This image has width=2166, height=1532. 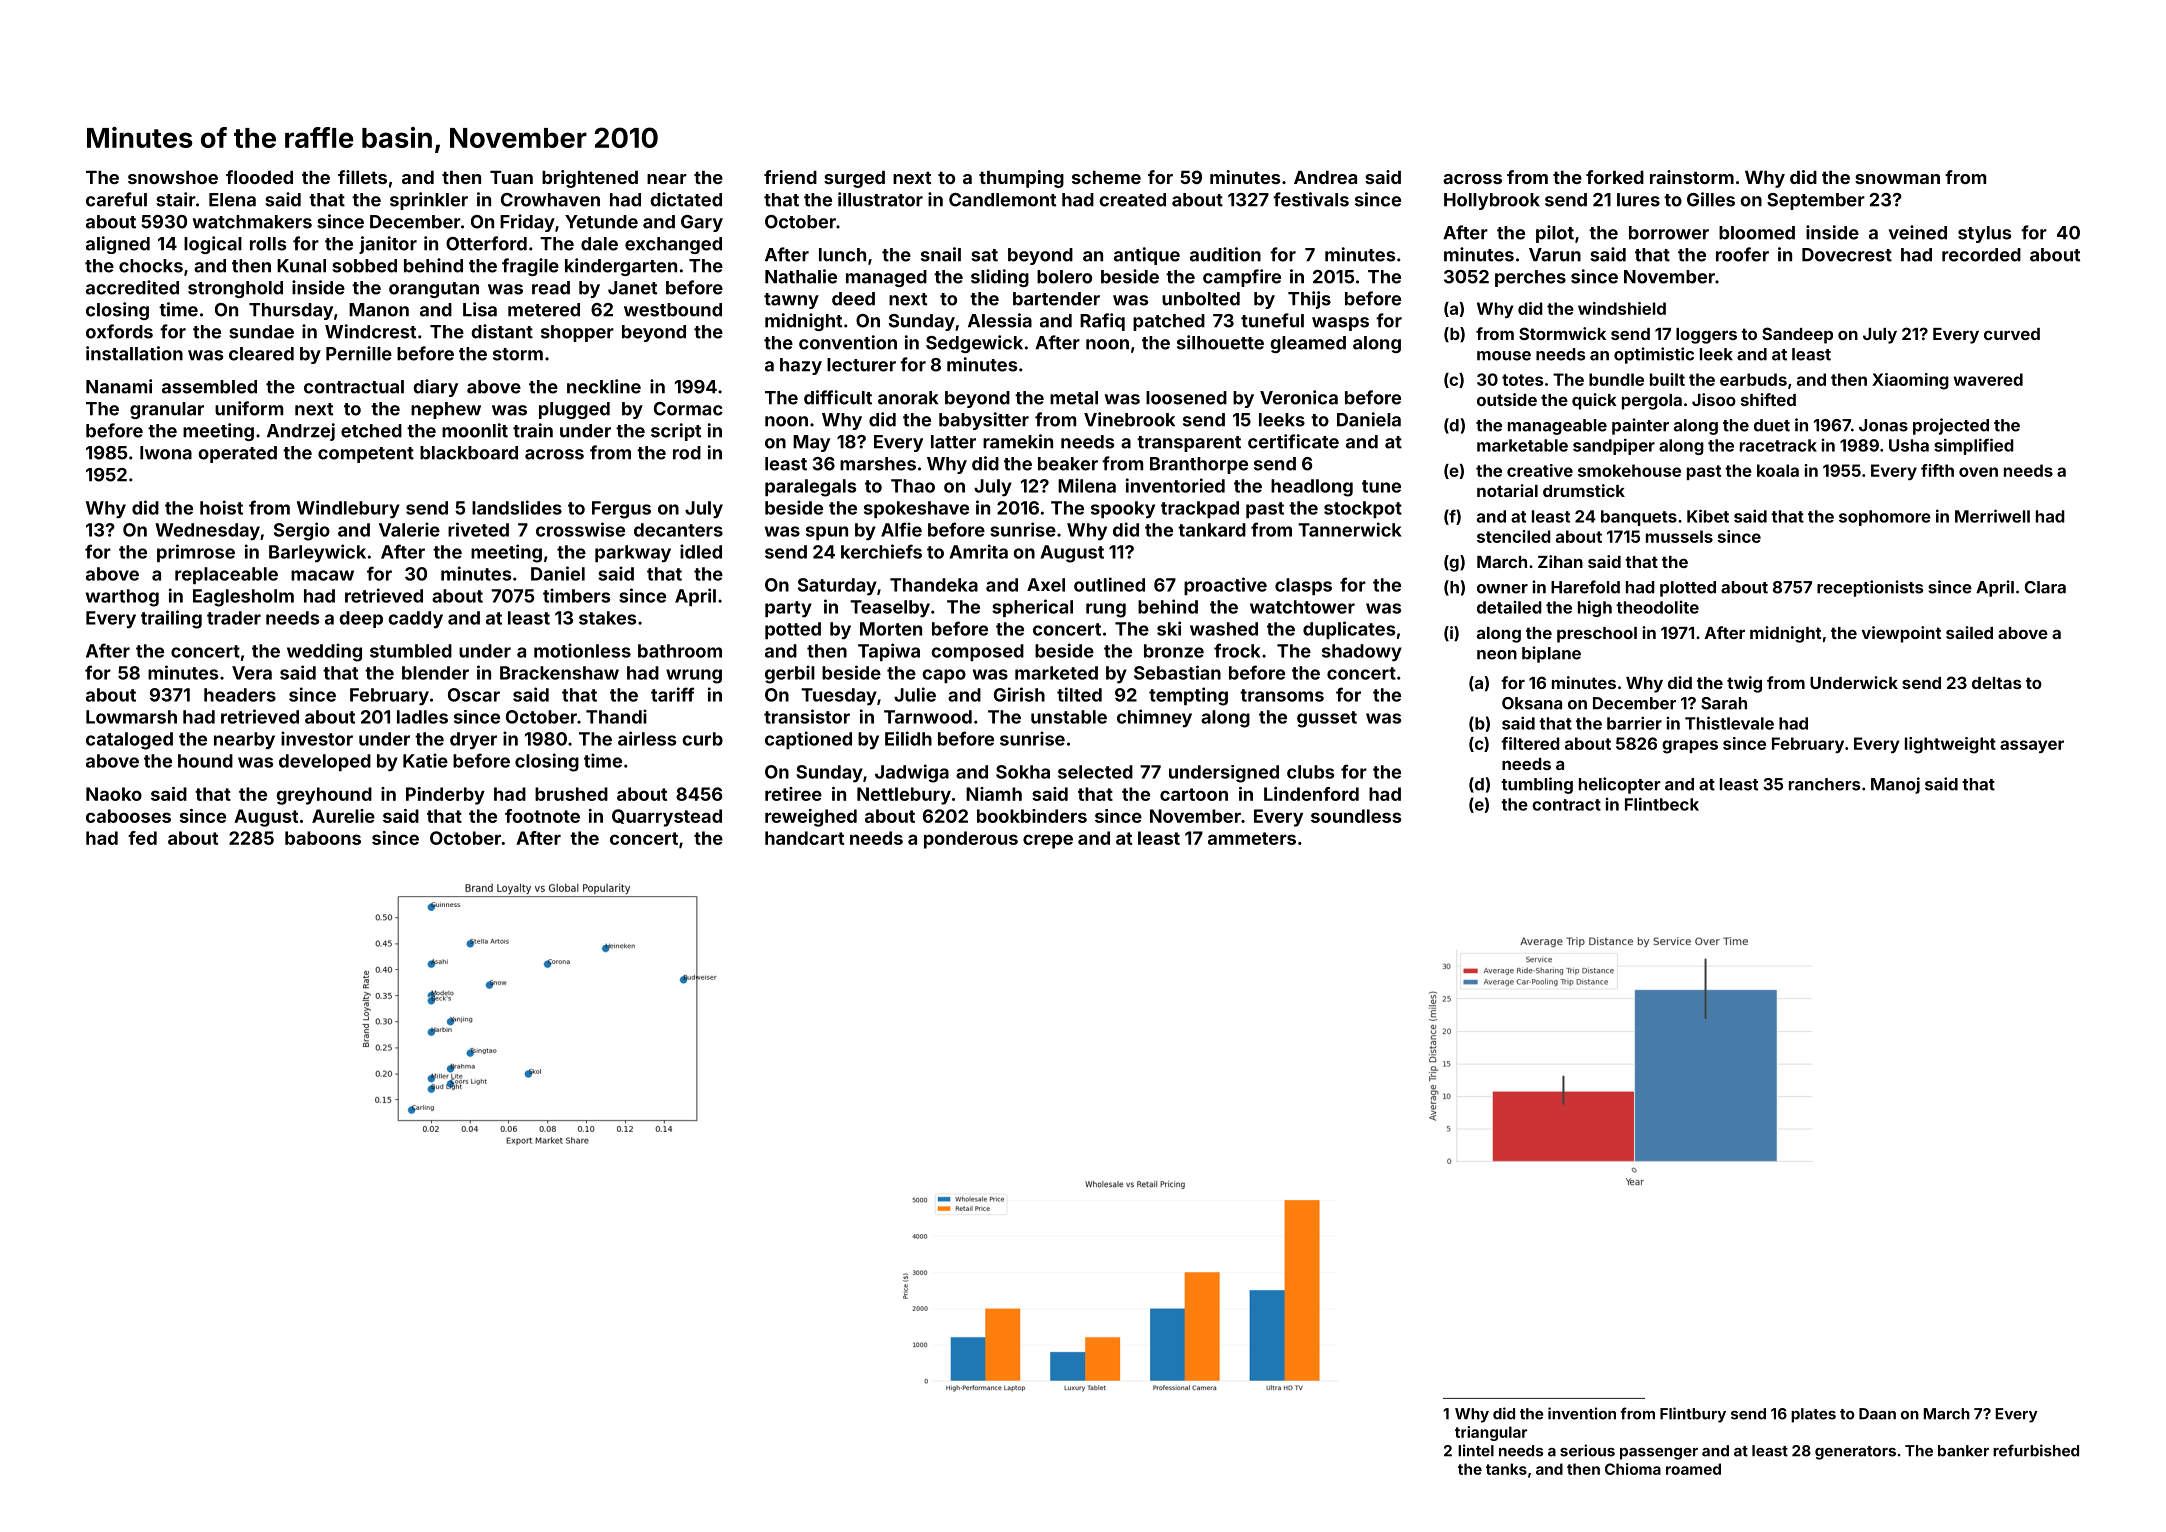 What do you see at coordinates (1064, 277) in the image?
I see `bolero` at bounding box center [1064, 277].
